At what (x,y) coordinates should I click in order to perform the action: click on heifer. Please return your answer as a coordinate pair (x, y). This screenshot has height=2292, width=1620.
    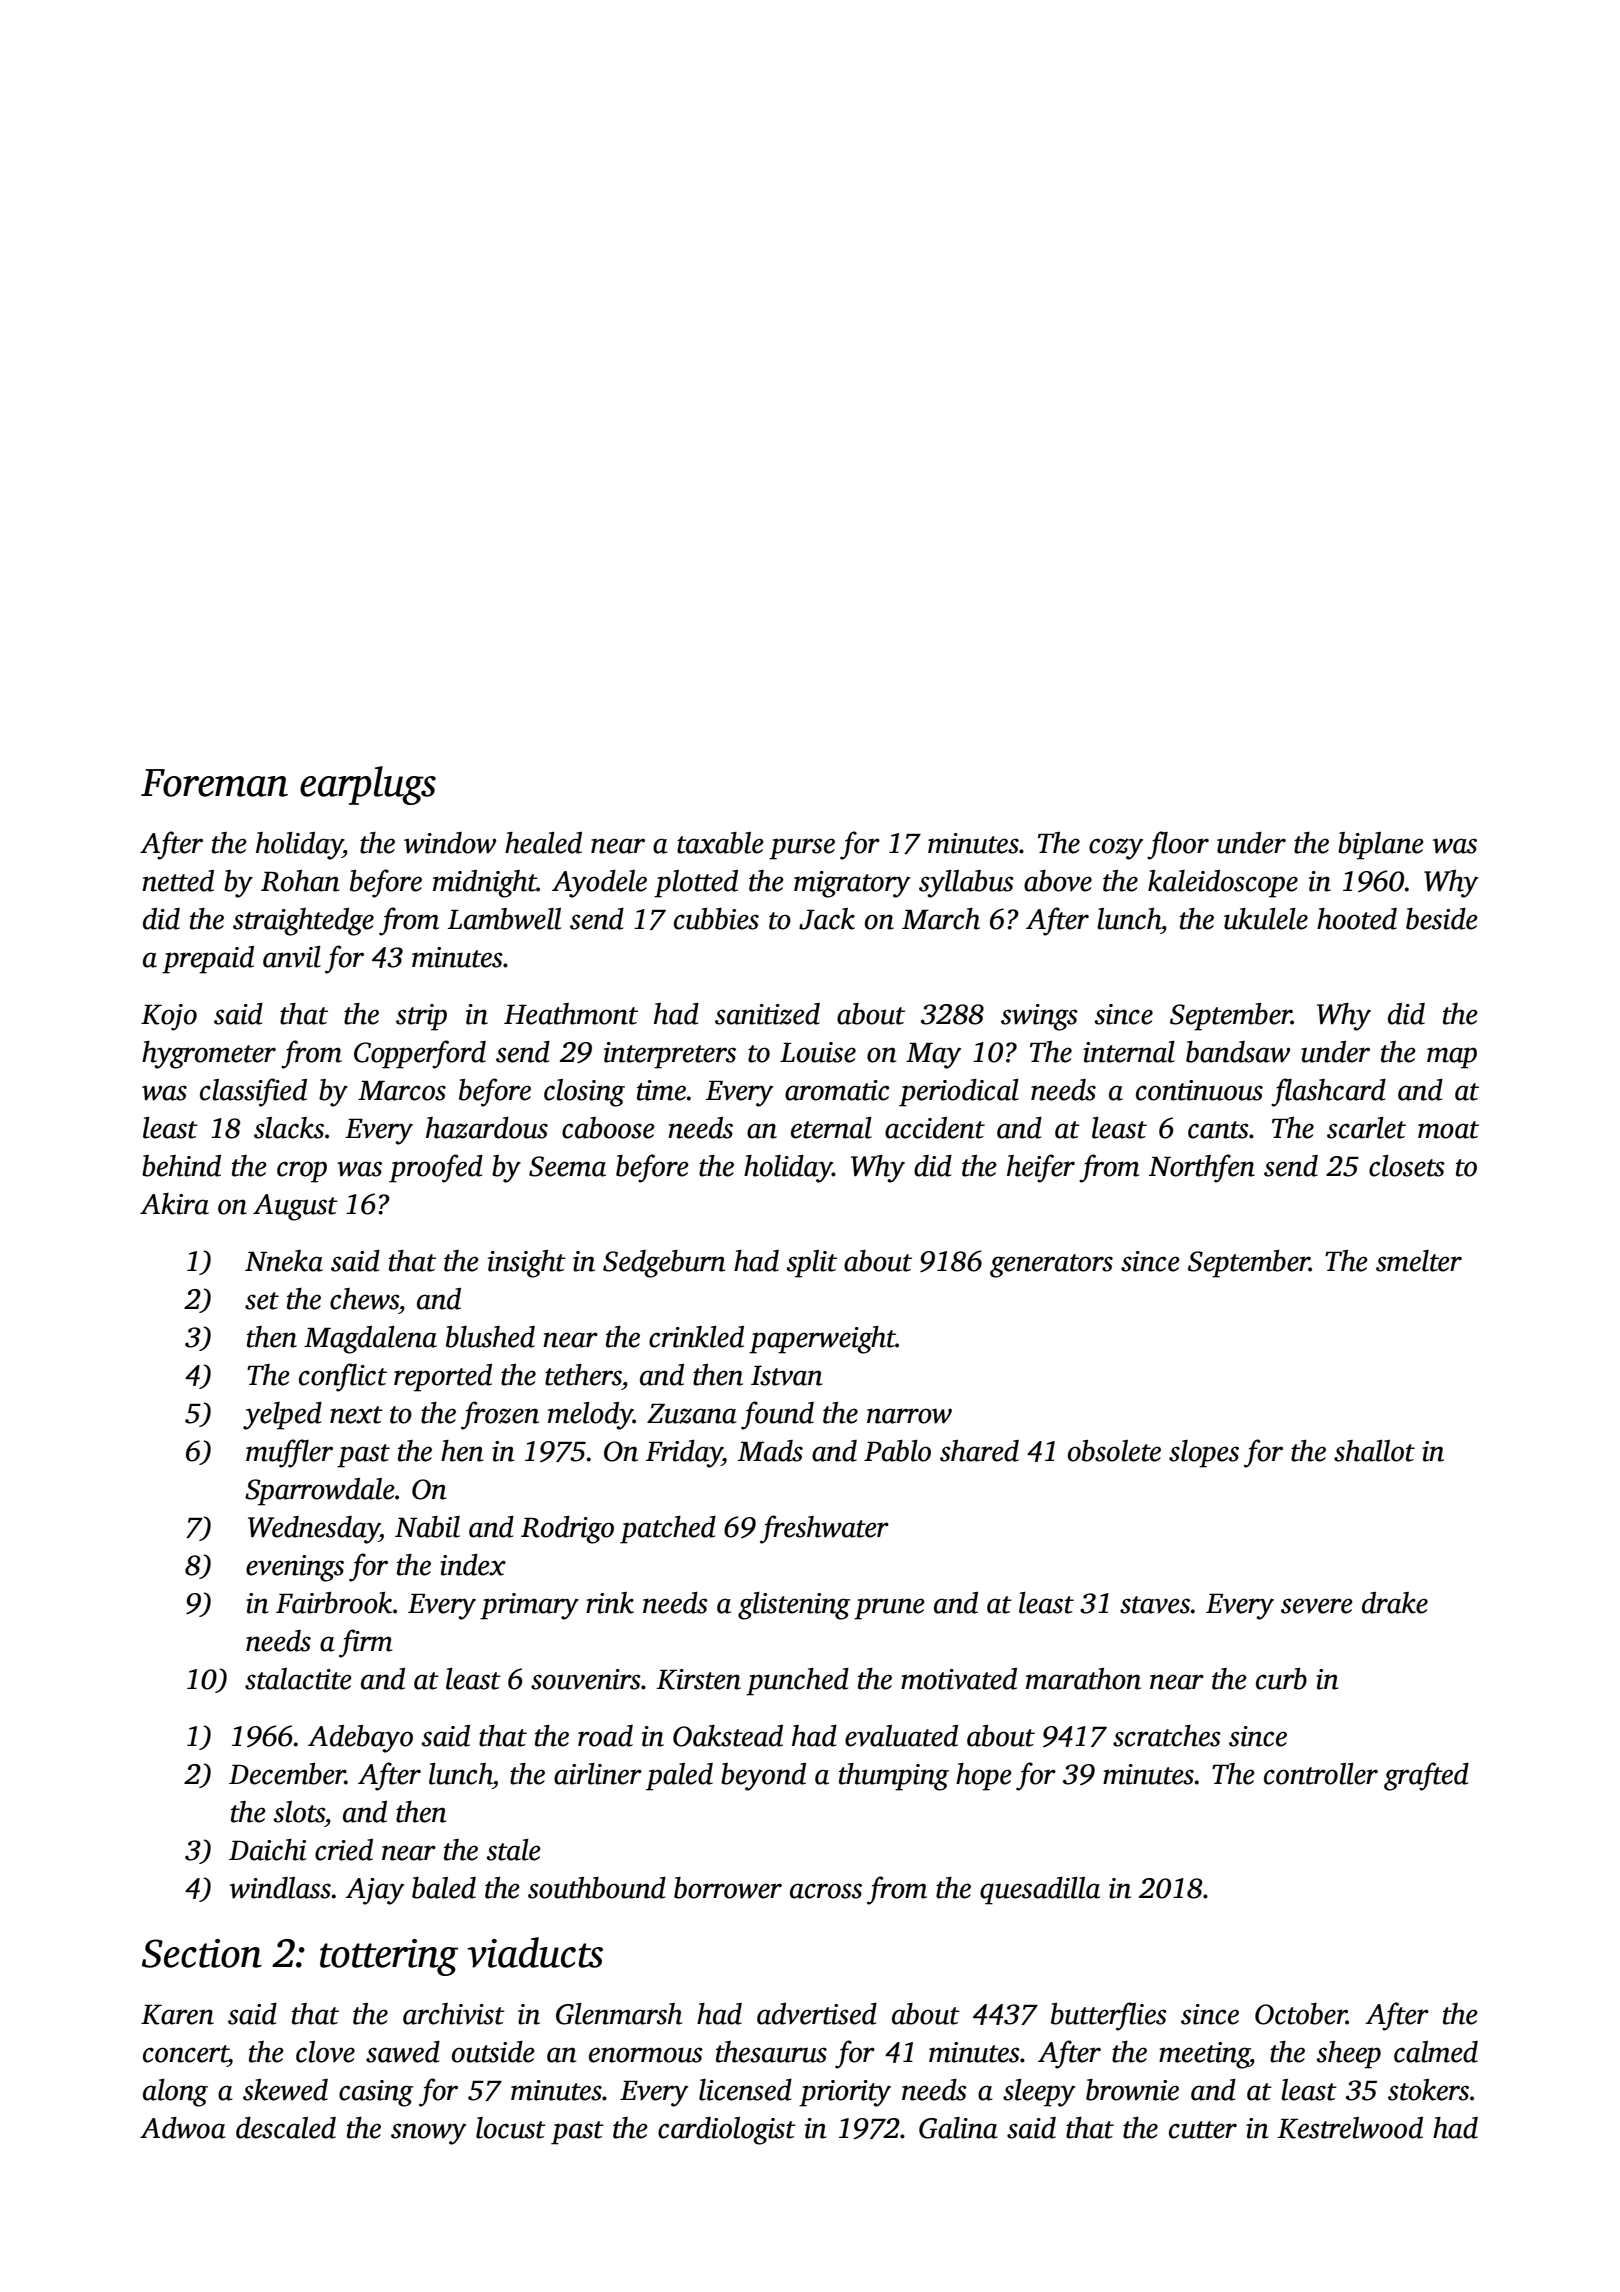
    Looking at the image, I should click on (1041, 1168).
